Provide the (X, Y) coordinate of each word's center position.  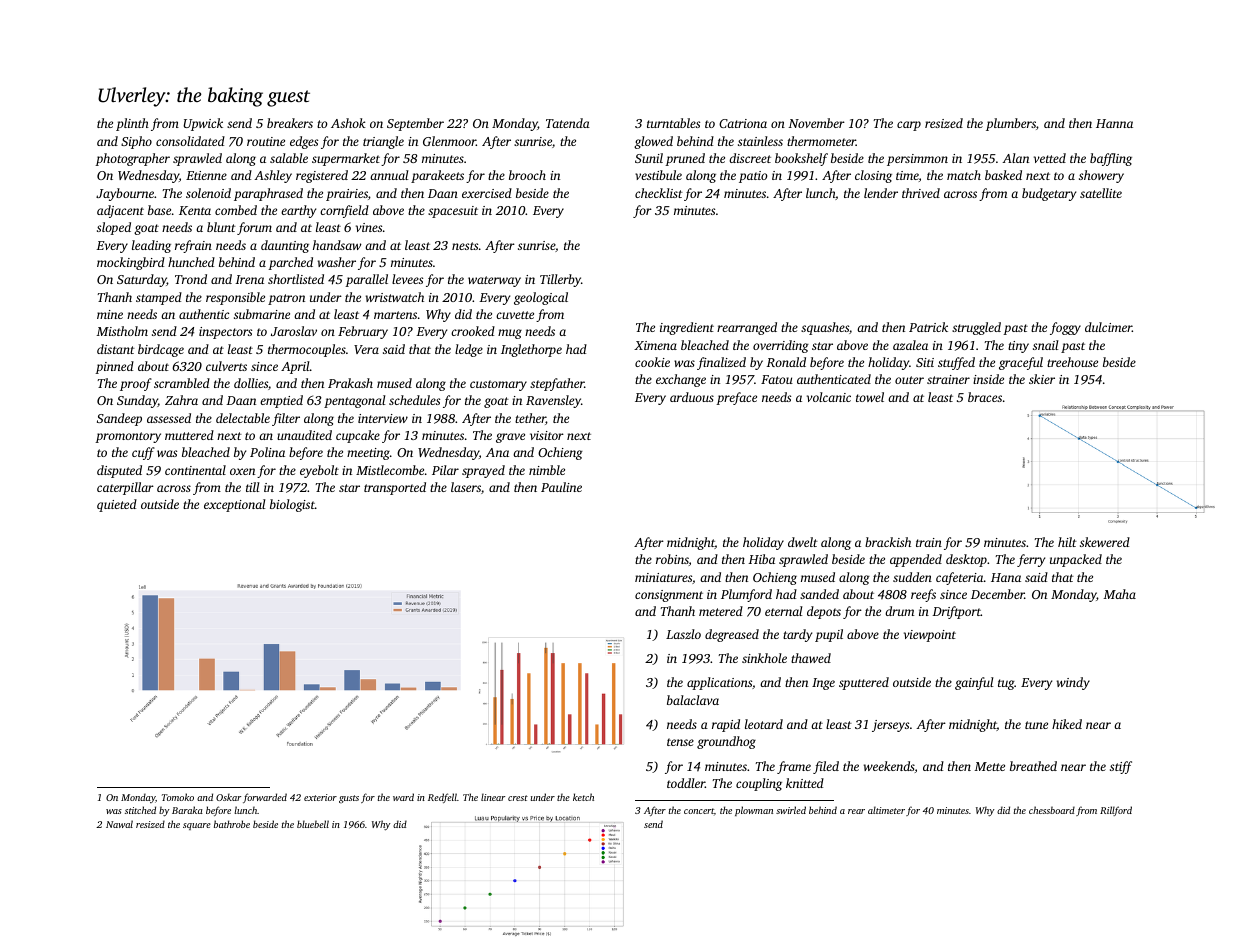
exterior (320, 797)
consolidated (190, 141)
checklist (659, 193)
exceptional (235, 505)
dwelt (803, 542)
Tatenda (568, 123)
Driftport (956, 612)
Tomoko (178, 797)
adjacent (120, 211)
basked (1003, 175)
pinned (114, 367)
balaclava (693, 700)
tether (530, 419)
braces (985, 397)
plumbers (1011, 124)
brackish (888, 542)
